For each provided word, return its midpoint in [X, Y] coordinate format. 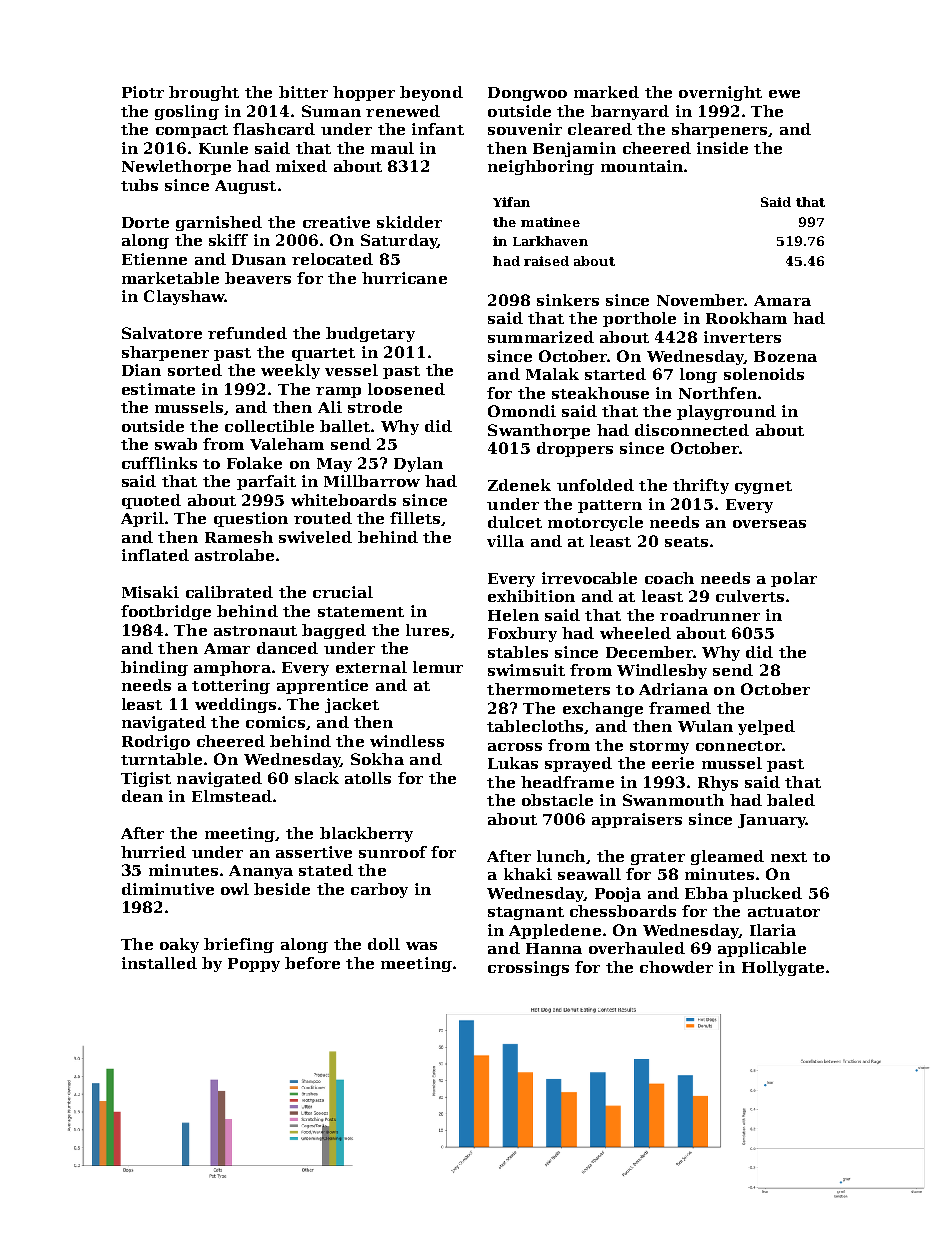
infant [438, 129]
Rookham [746, 318]
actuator [784, 912]
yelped [766, 727]
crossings [528, 968]
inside [722, 148]
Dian [141, 370]
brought [204, 93]
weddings [235, 705]
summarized [541, 337]
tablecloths [535, 726]
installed [159, 963]
